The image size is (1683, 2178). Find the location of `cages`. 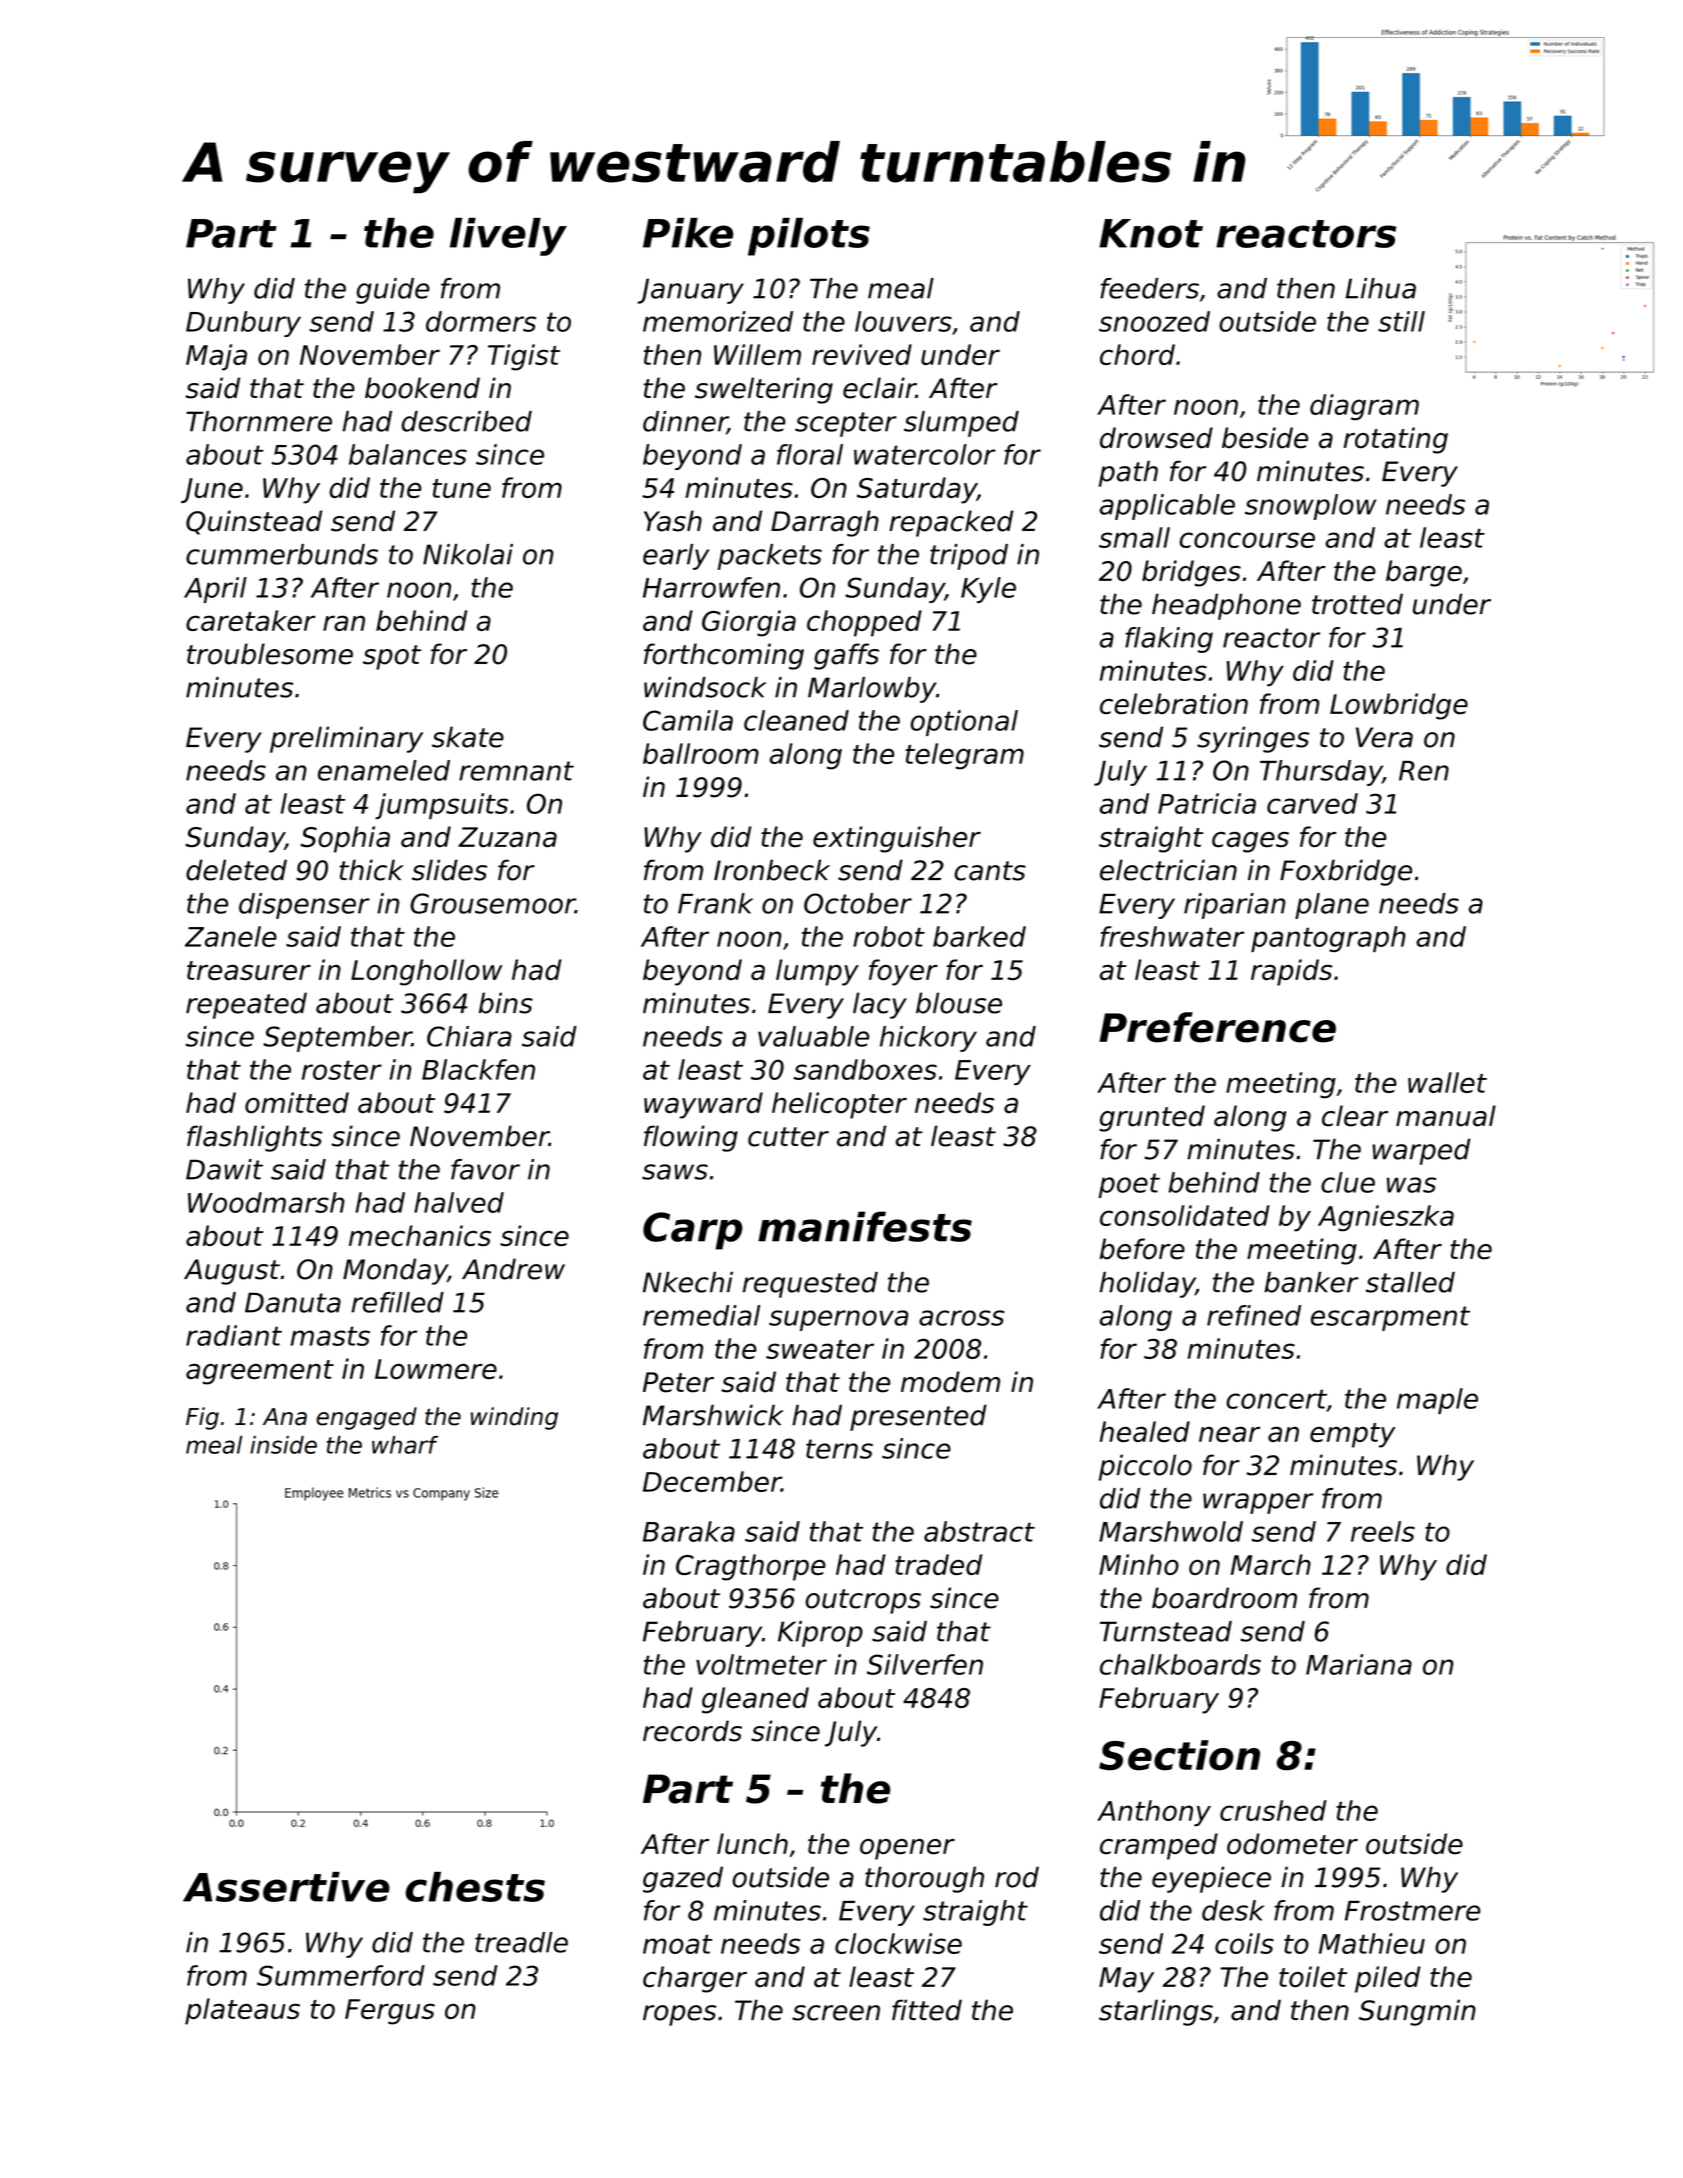

cages is located at coordinates (1250, 842).
